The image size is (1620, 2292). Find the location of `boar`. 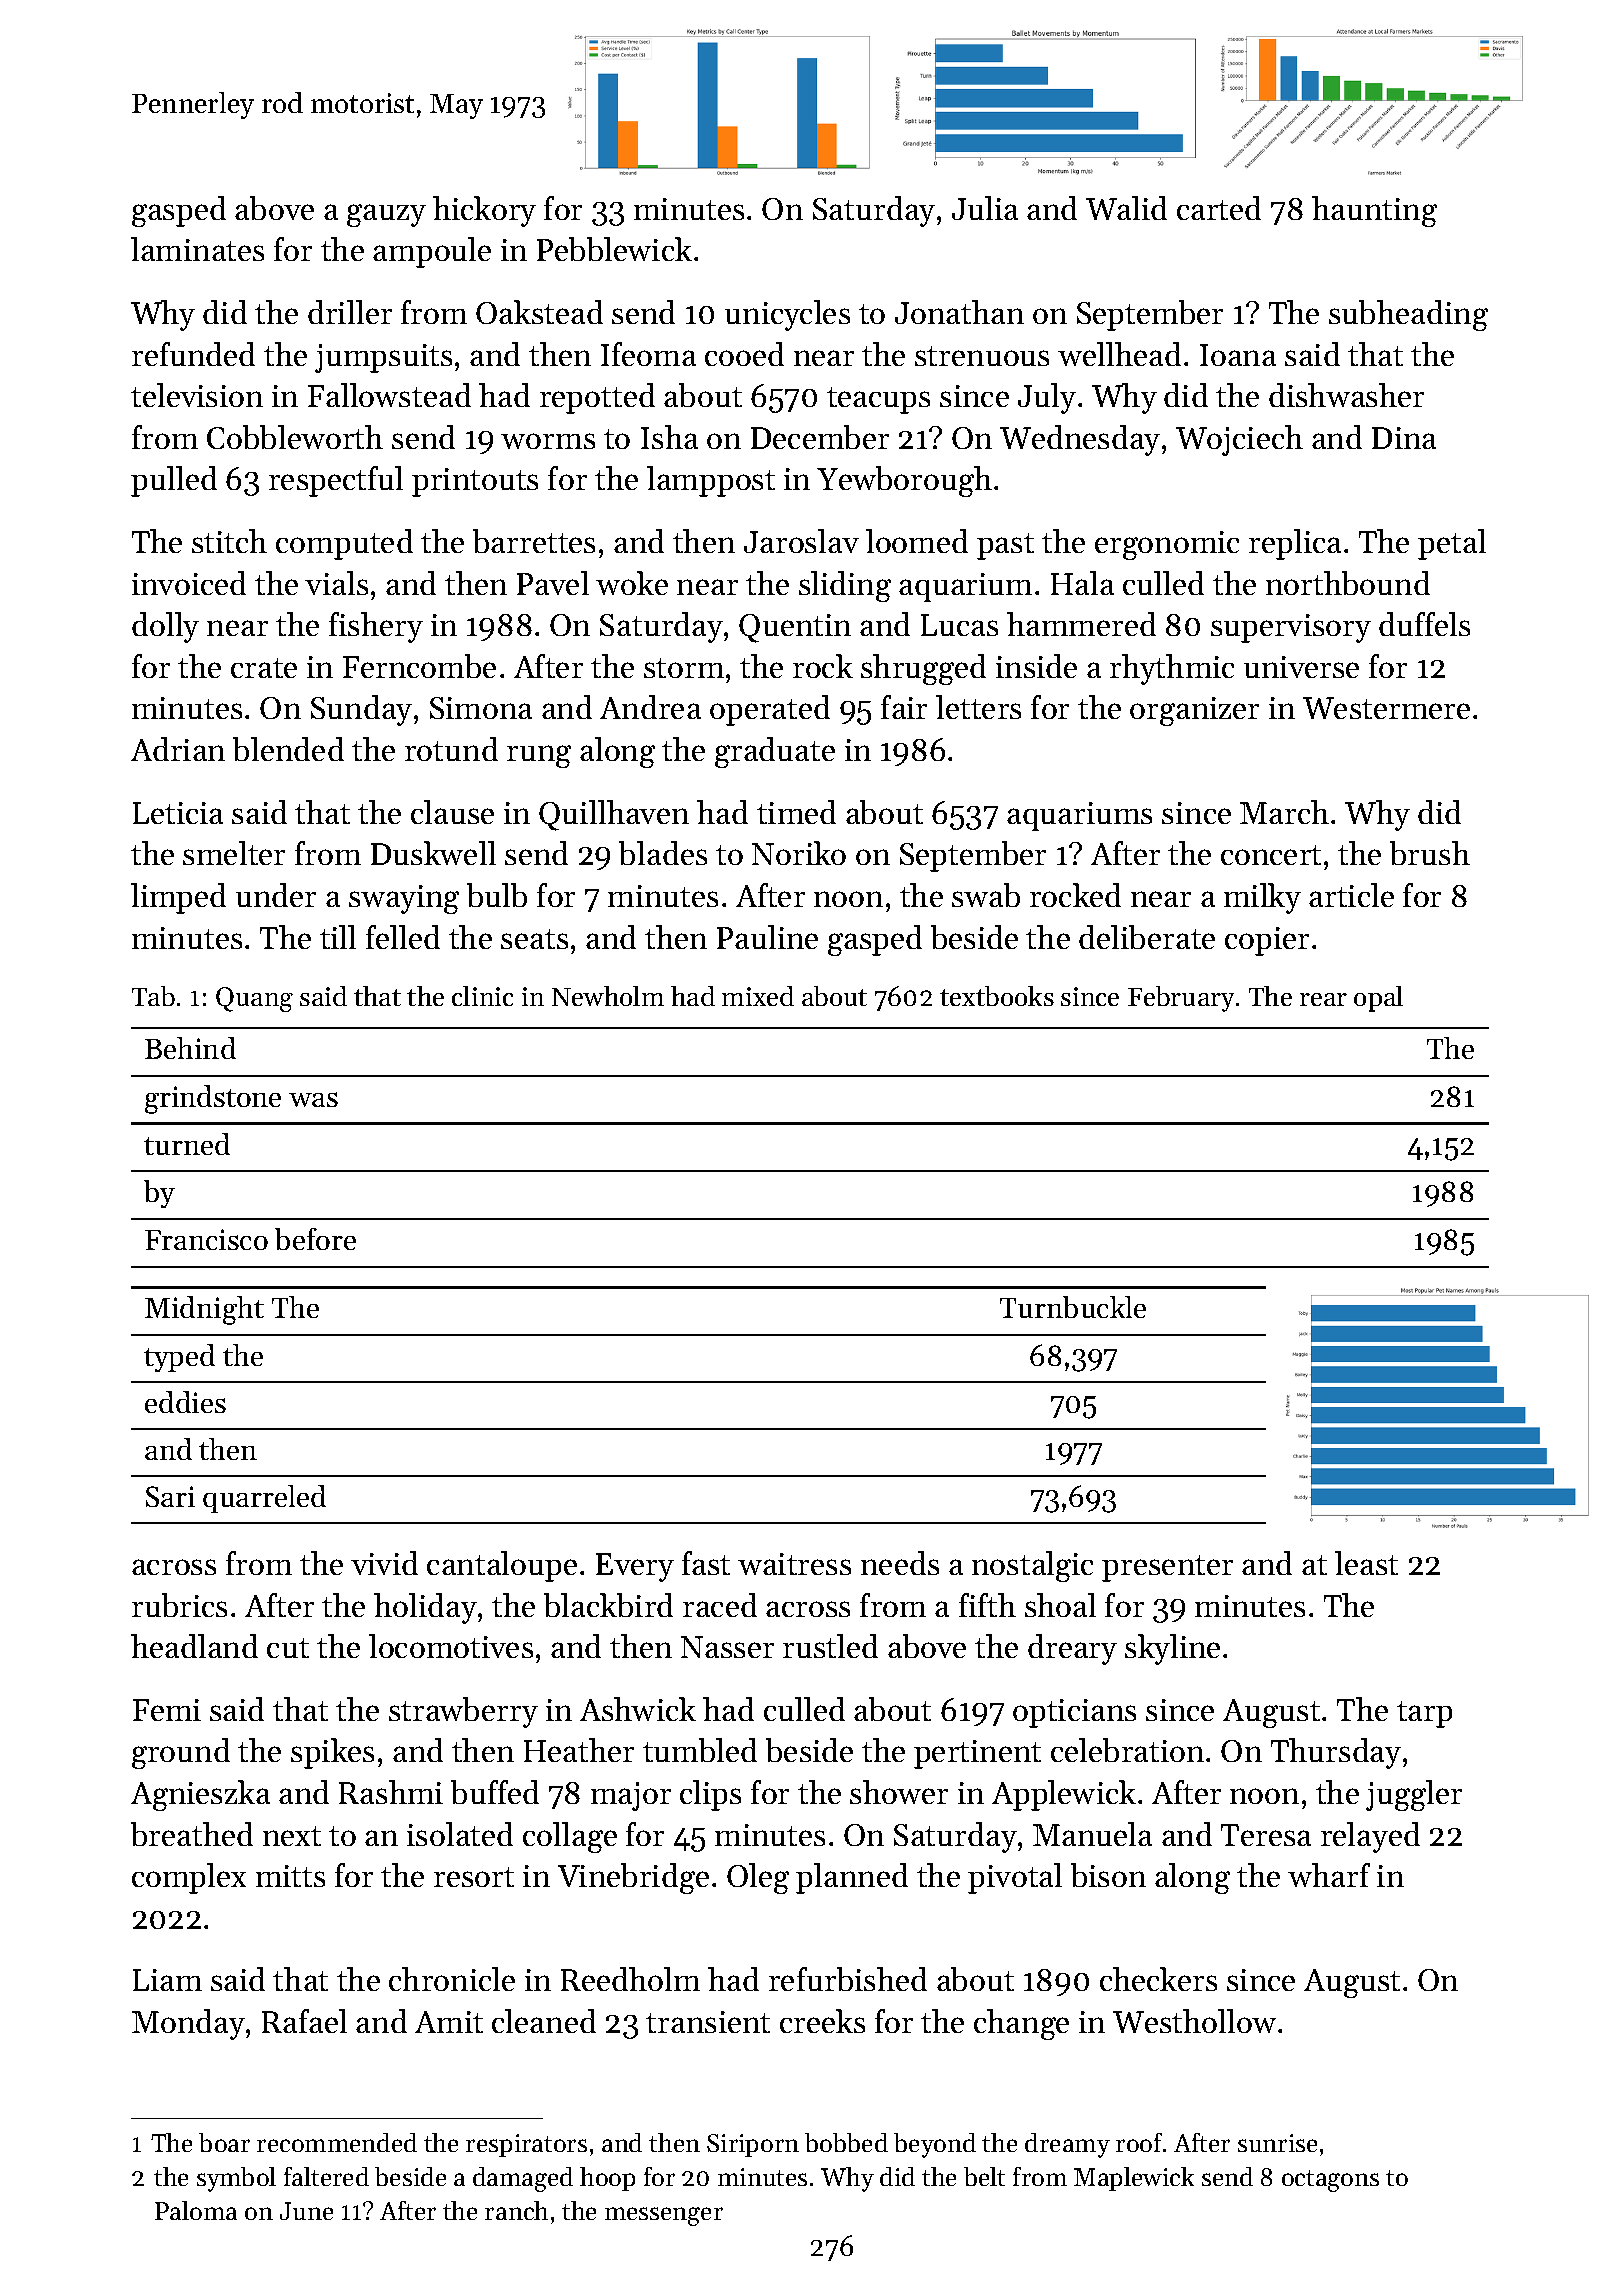

boar is located at coordinates (224, 2142).
